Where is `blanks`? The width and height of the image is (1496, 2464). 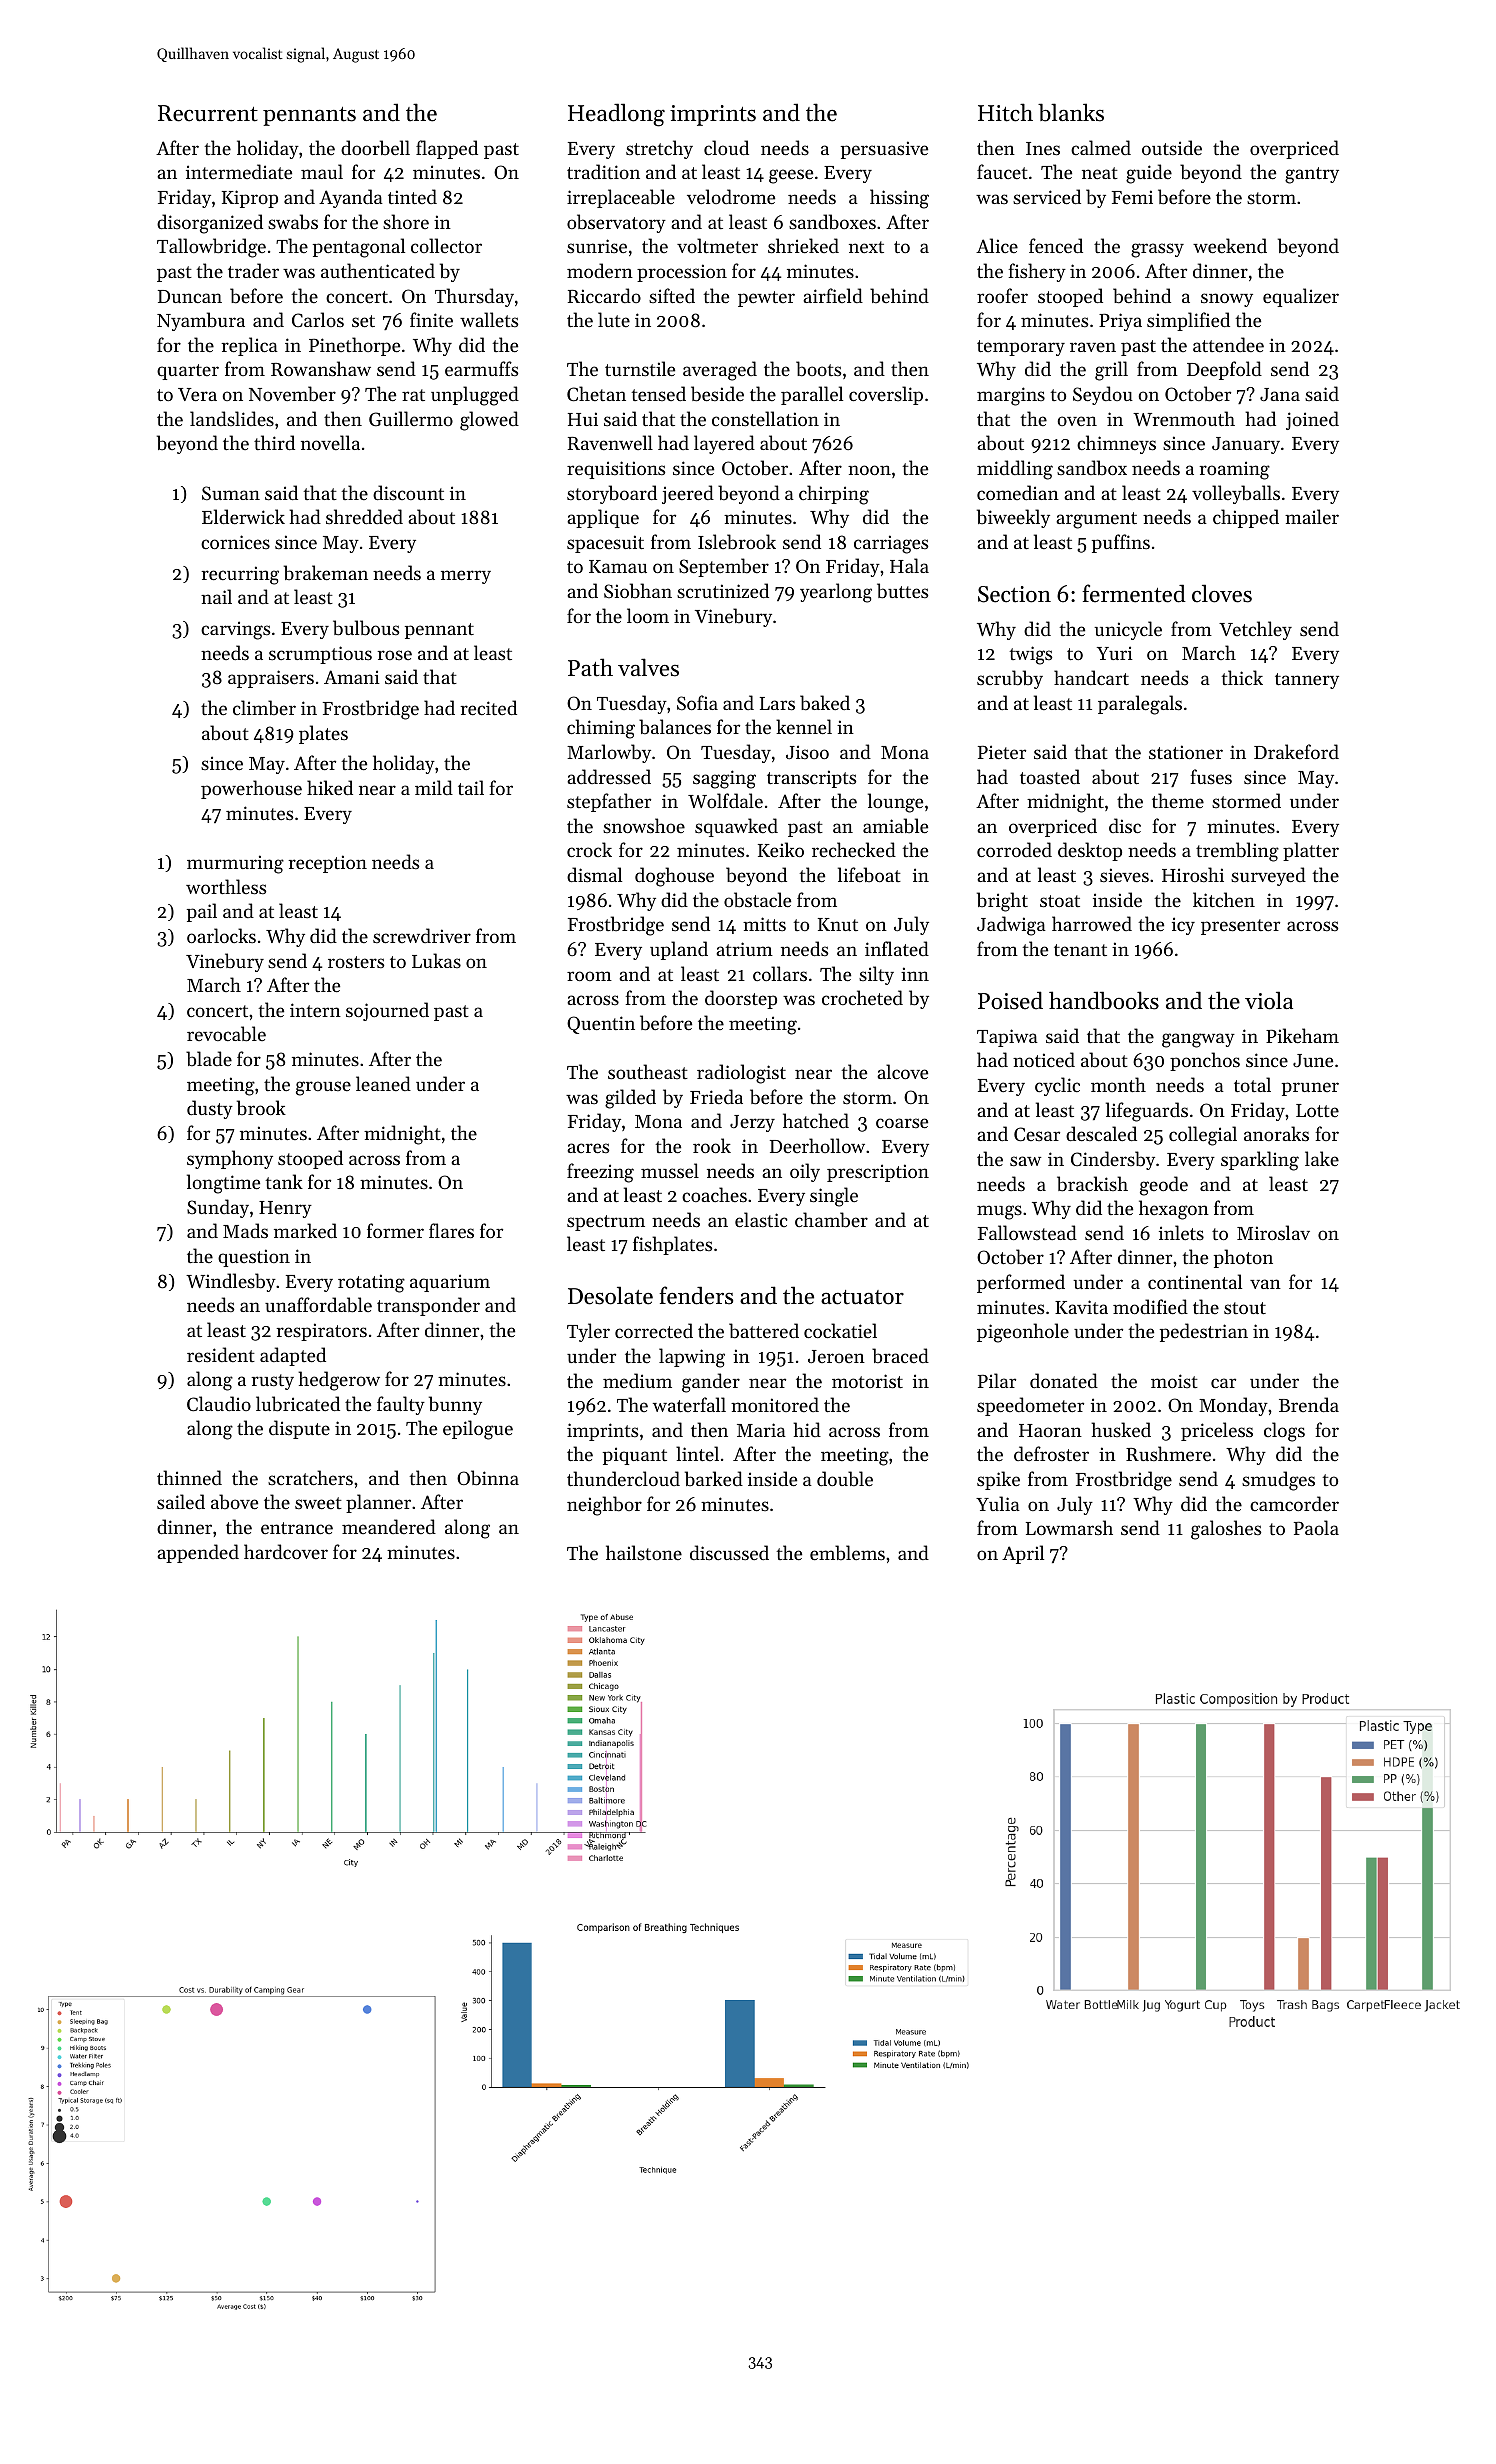
blanks is located at coordinates (1071, 112).
